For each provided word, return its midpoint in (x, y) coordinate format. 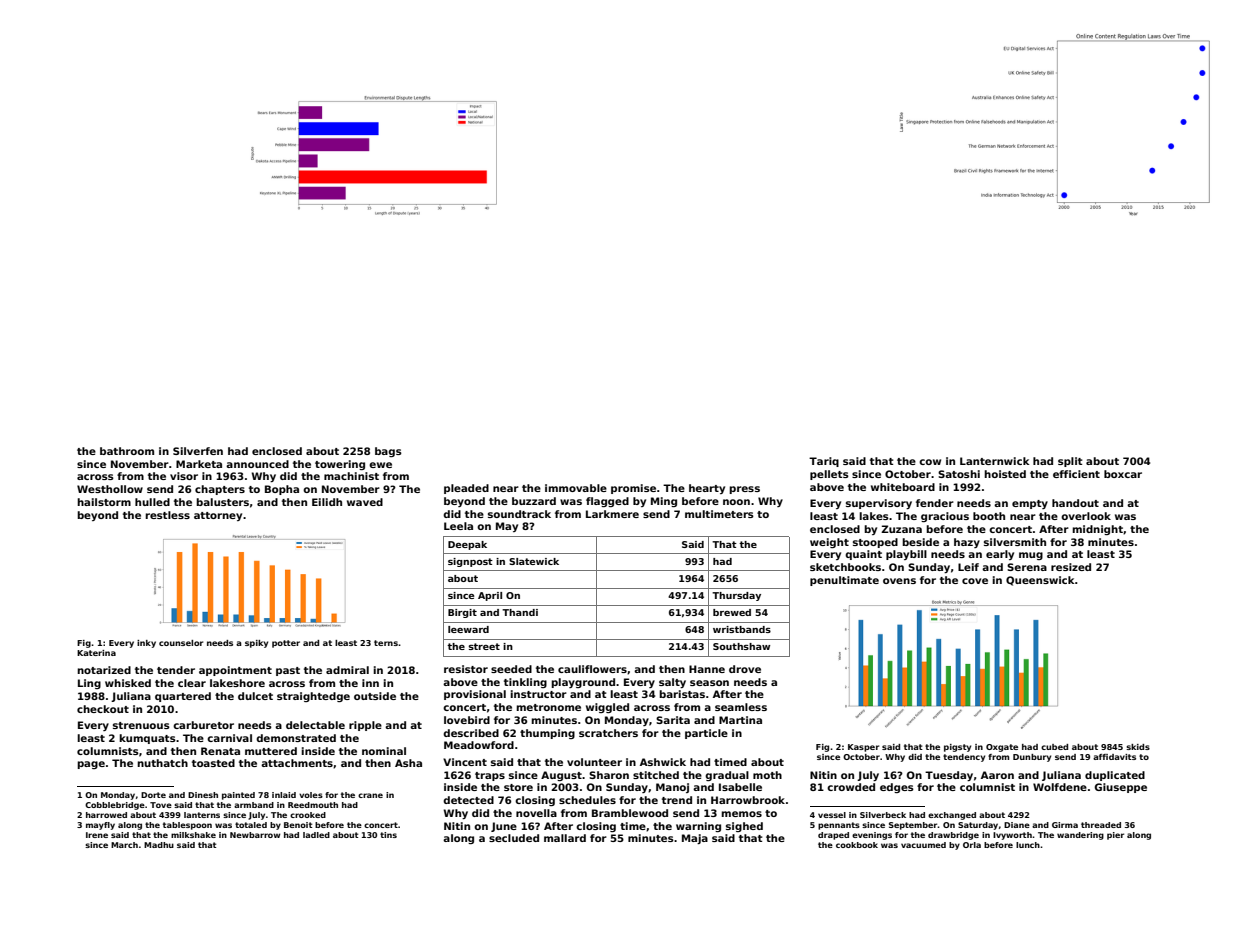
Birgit (462, 613)
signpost (470, 562)
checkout (103, 709)
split (1070, 462)
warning (698, 827)
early (1000, 555)
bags (388, 452)
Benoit (298, 825)
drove (745, 669)
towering (340, 465)
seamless (741, 707)
